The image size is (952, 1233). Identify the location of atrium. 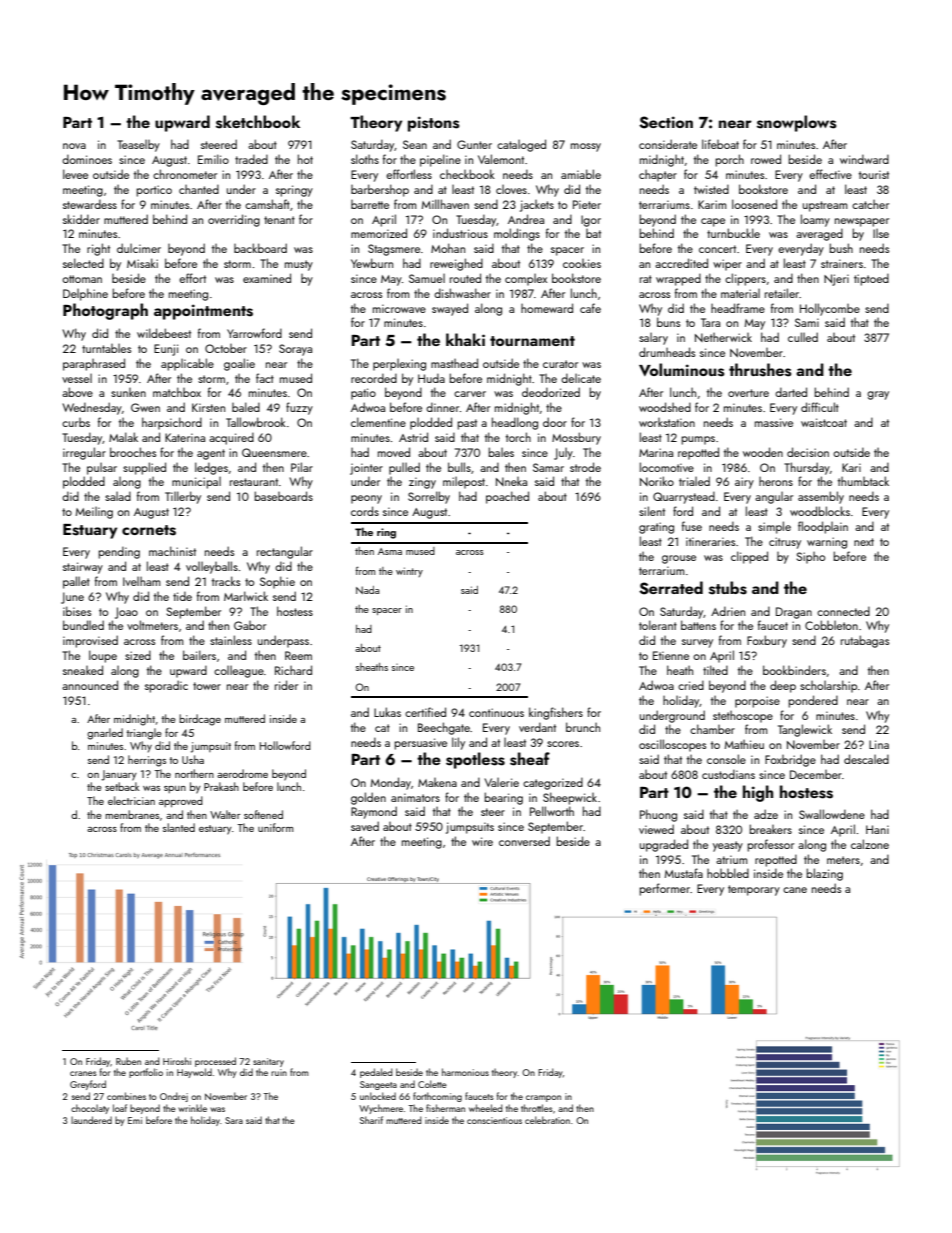
(732, 859).
